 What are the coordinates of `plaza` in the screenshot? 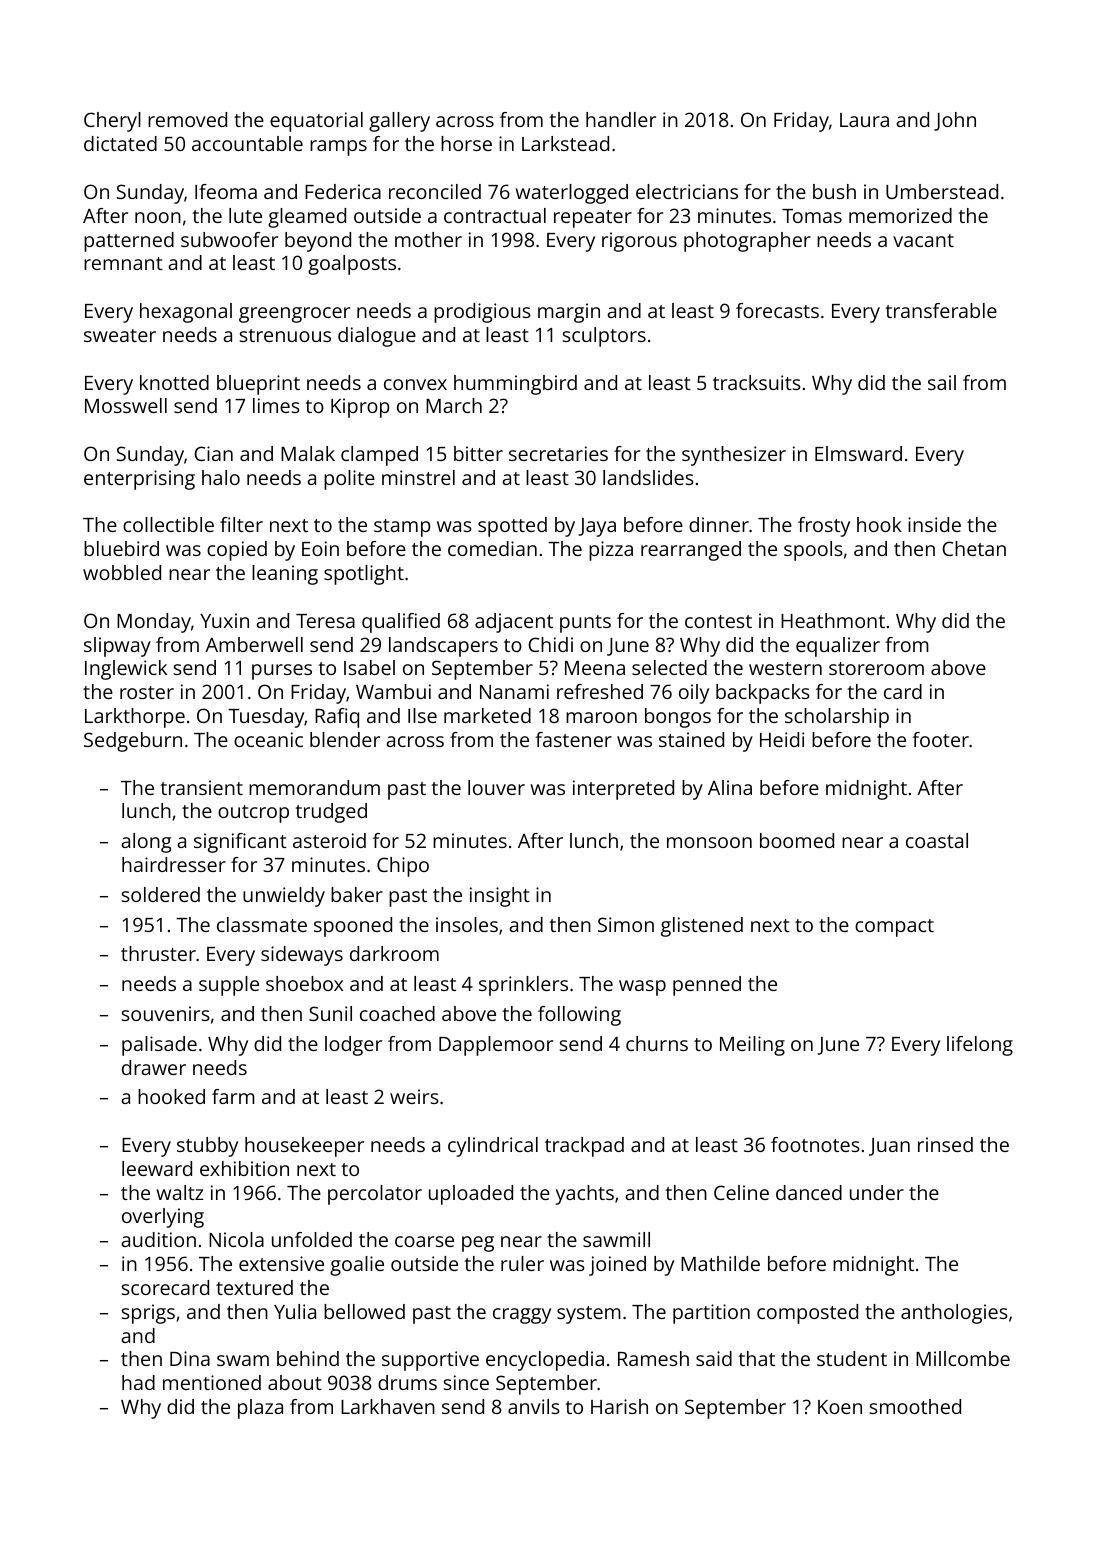 It's located at (260, 1409).
